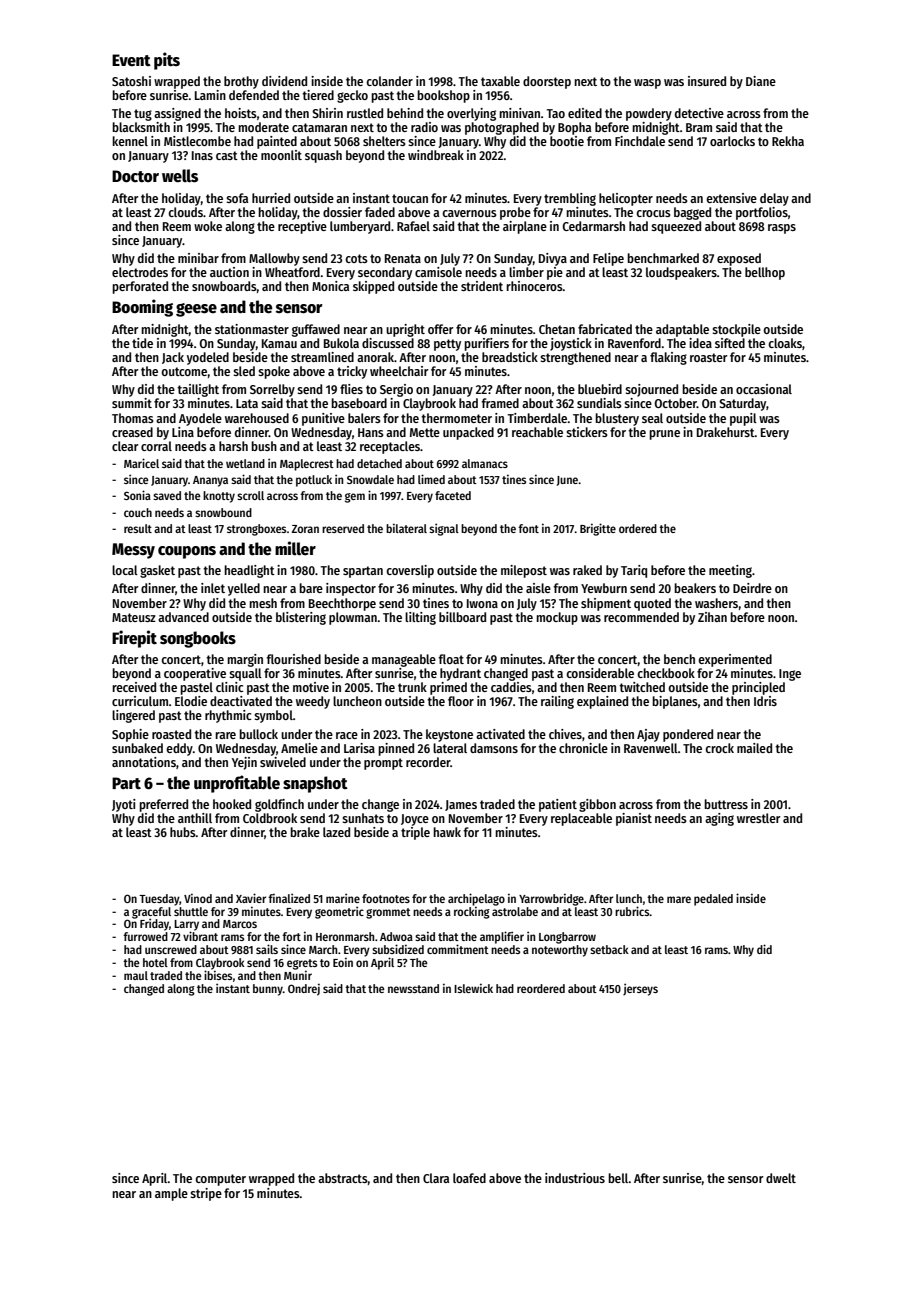 The image size is (924, 1308). I want to click on colander, so click(389, 81).
